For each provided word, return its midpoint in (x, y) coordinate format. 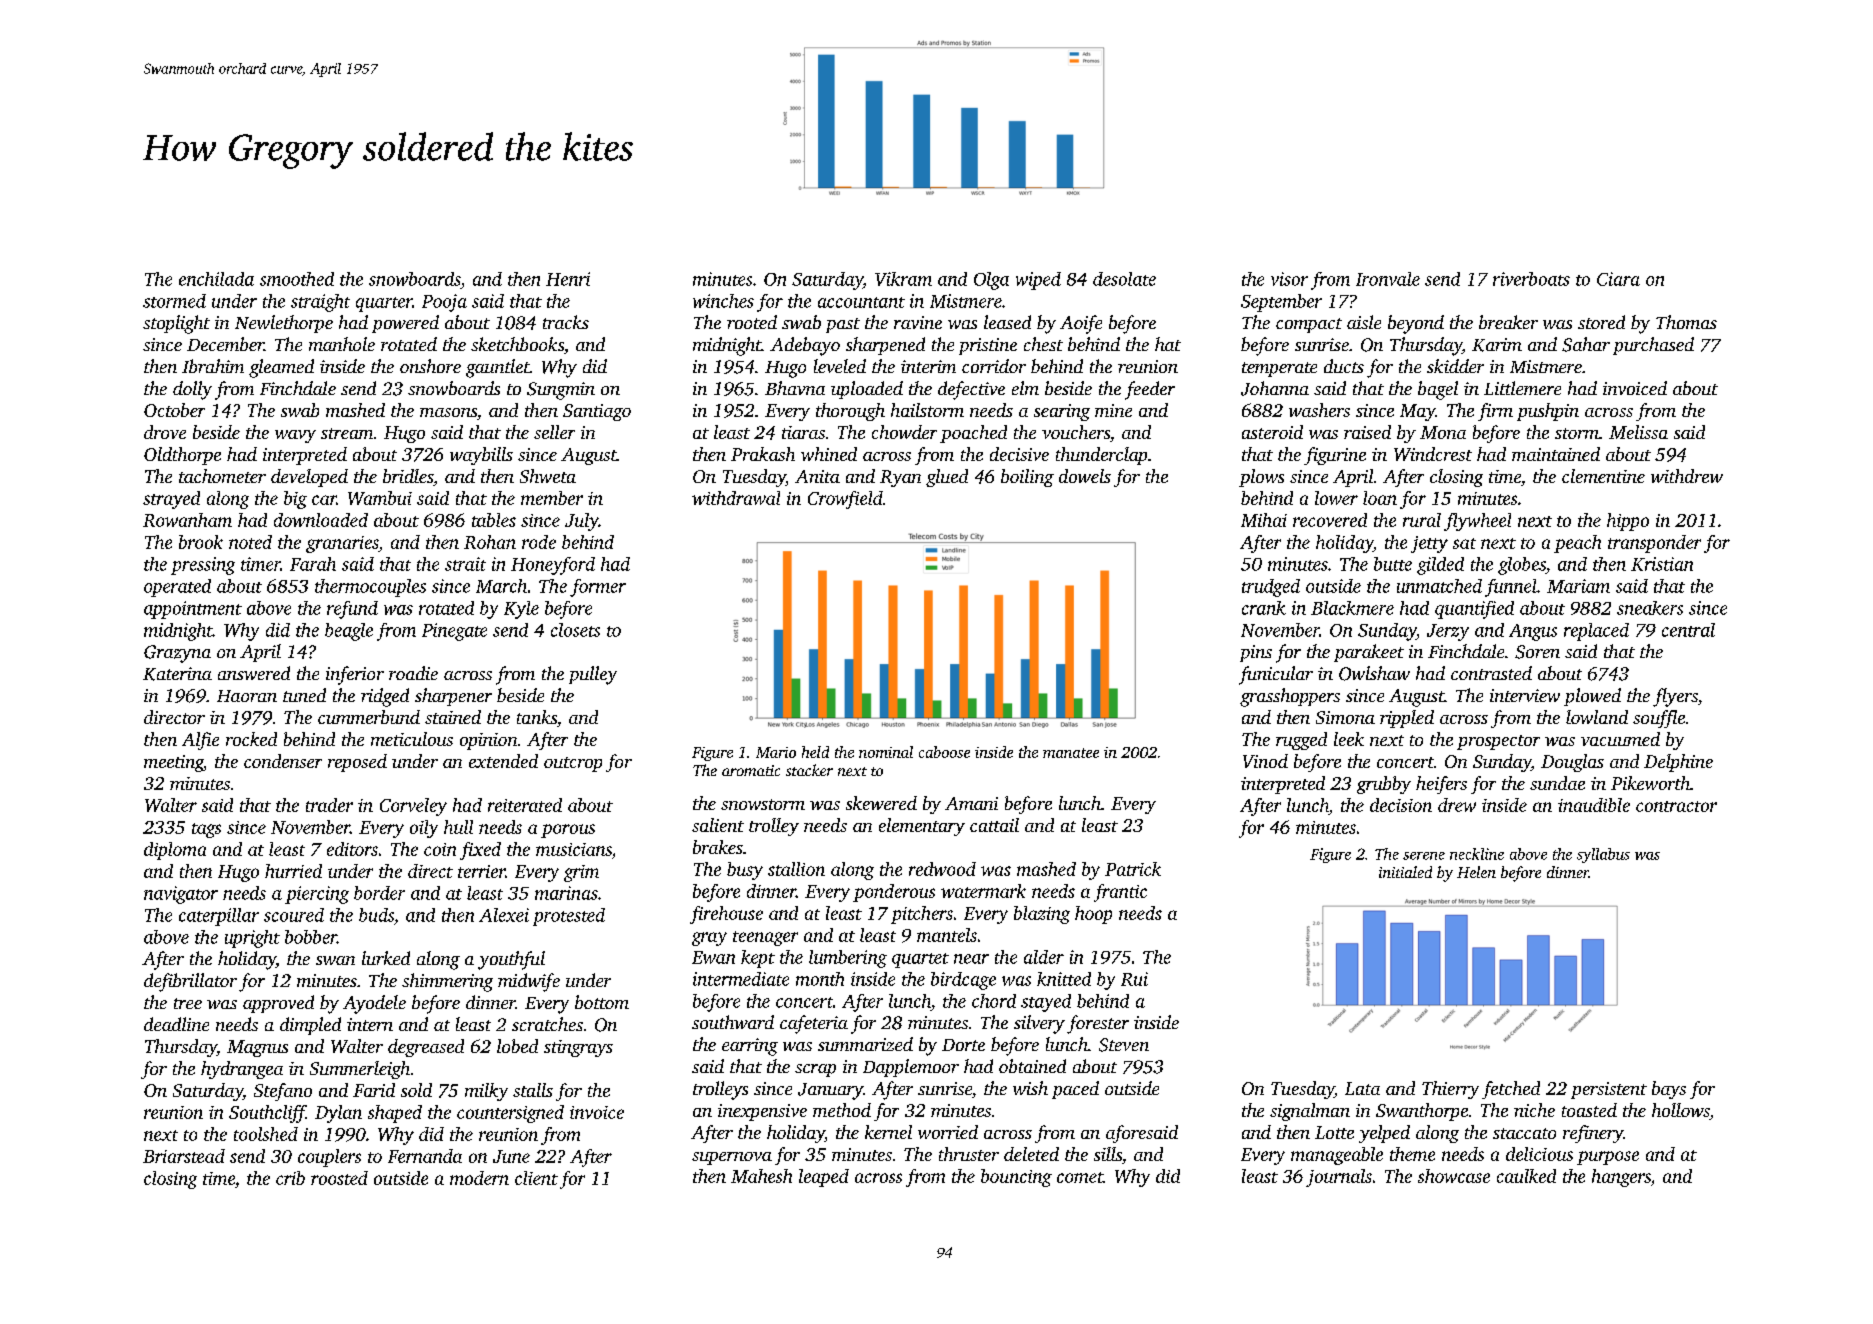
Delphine (1678, 763)
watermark (983, 891)
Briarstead (184, 1156)
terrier (481, 871)
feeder (1150, 390)
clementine (1603, 476)
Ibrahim (213, 366)
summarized (865, 1044)
